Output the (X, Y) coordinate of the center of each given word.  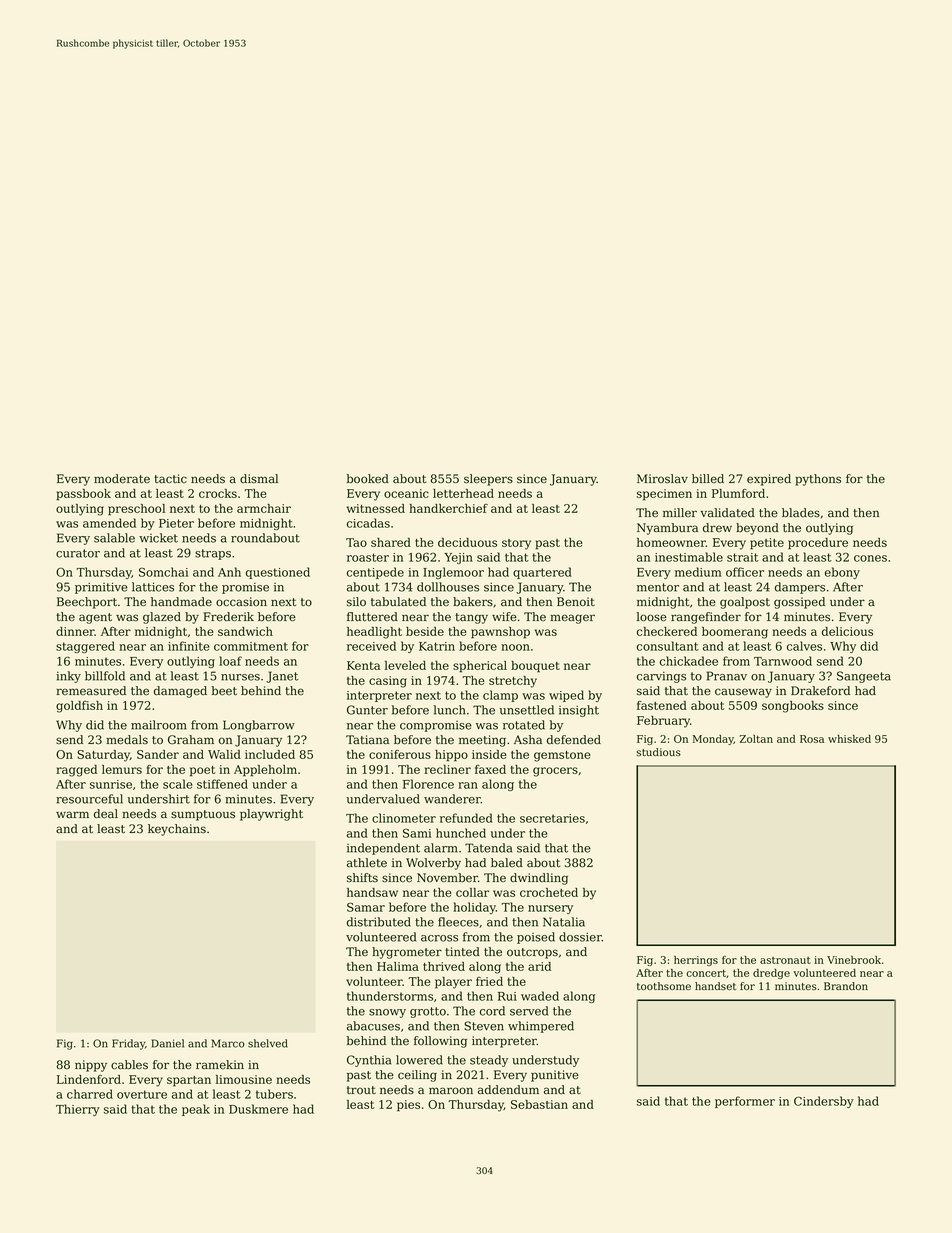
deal (106, 814)
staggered (85, 647)
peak (196, 1110)
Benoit (576, 602)
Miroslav (662, 479)
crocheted (549, 892)
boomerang (735, 633)
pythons (818, 480)
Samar (366, 907)
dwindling (539, 879)
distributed (379, 922)
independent (383, 849)
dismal (259, 479)
